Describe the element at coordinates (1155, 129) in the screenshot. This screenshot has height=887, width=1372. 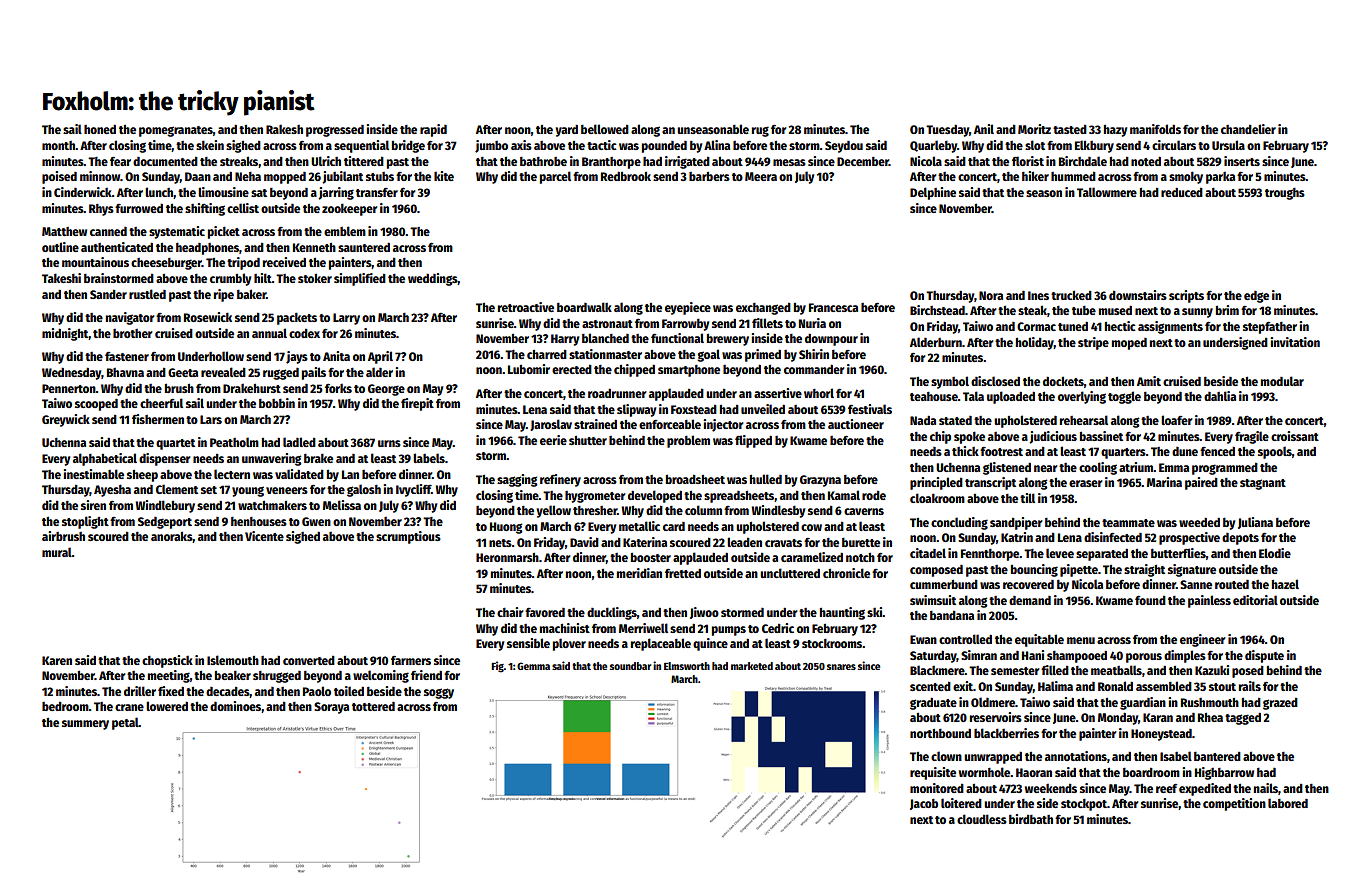
I see `manifolds` at that location.
